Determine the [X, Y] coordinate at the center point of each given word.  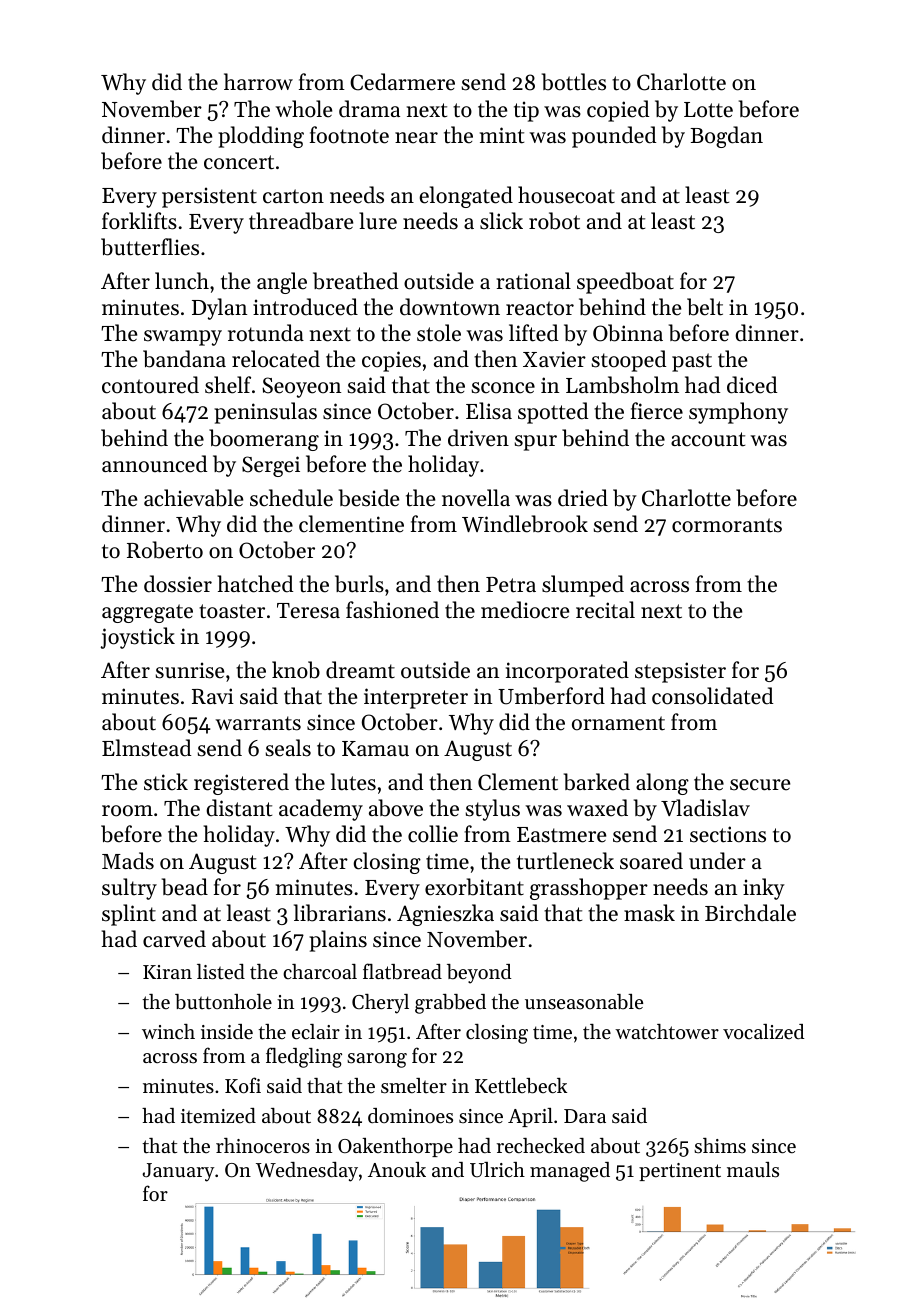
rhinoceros [263, 1146]
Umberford [551, 696]
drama [369, 109]
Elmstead [146, 748]
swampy [183, 338]
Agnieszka [445, 915]
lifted [533, 333]
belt [705, 307]
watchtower [667, 1032]
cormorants [727, 525]
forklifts [139, 221]
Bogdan [726, 137]
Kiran [167, 972]
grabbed [450, 1004]
